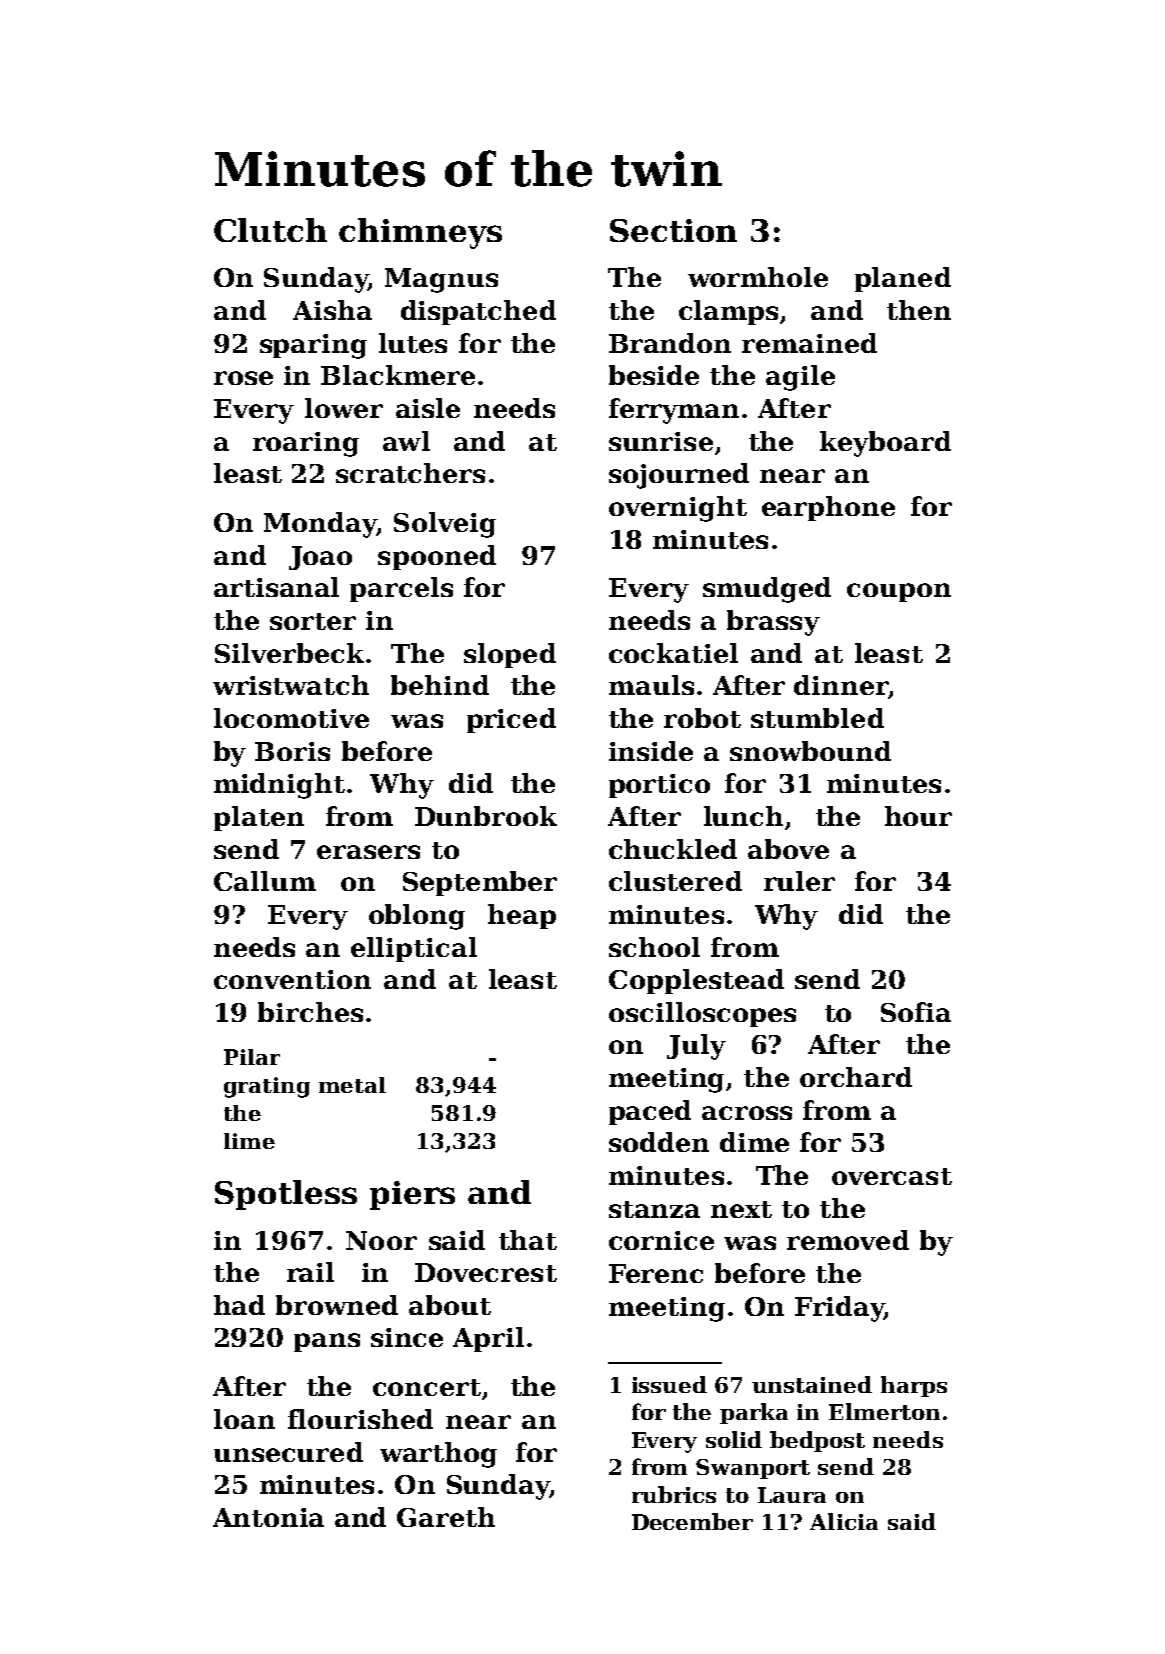 This screenshot has height=1654, width=1165. Describe the element at coordinates (903, 279) in the screenshot. I see `planed` at that location.
